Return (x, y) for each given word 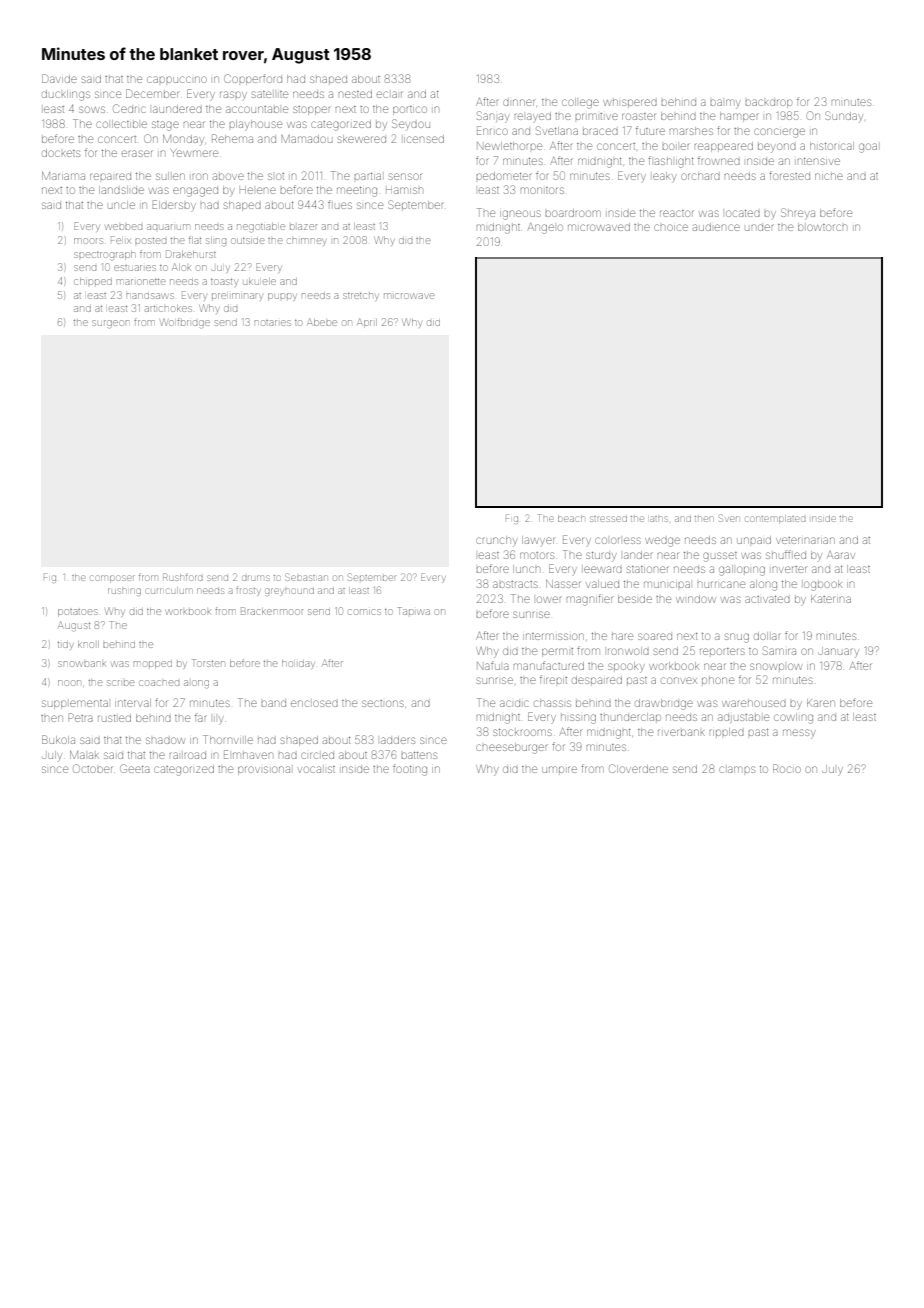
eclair (389, 94)
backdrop (769, 103)
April (367, 323)
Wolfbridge (185, 323)
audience (716, 227)
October (92, 768)
